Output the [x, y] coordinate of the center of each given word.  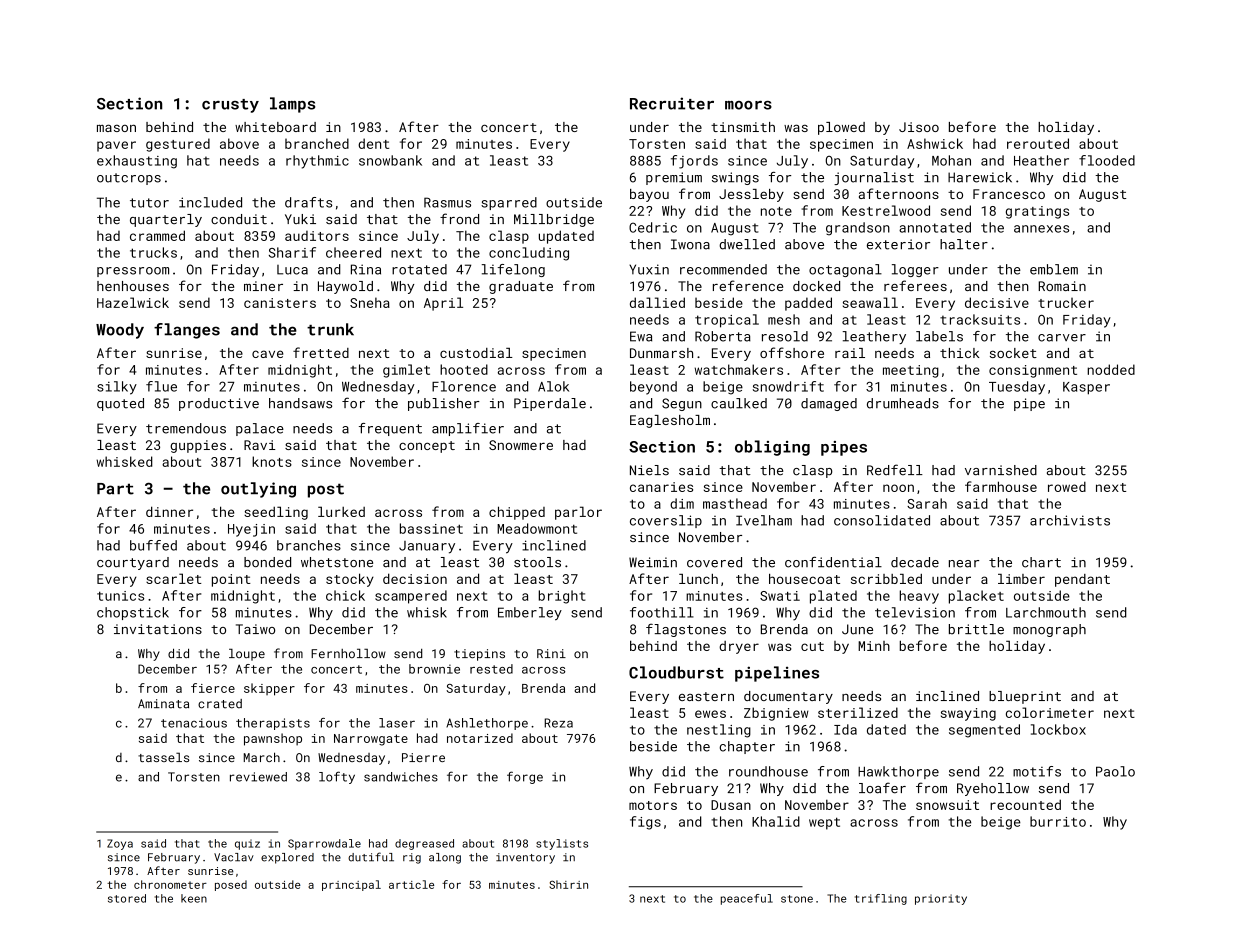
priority [941, 899]
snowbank [390, 160]
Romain [1062, 286]
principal [351, 885]
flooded [1107, 160]
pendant [1082, 580]
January [427, 547]
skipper [269, 689]
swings [735, 178]
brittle [976, 629]
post [326, 490]
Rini [551, 653]
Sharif [292, 252]
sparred [509, 203]
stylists [562, 844]
